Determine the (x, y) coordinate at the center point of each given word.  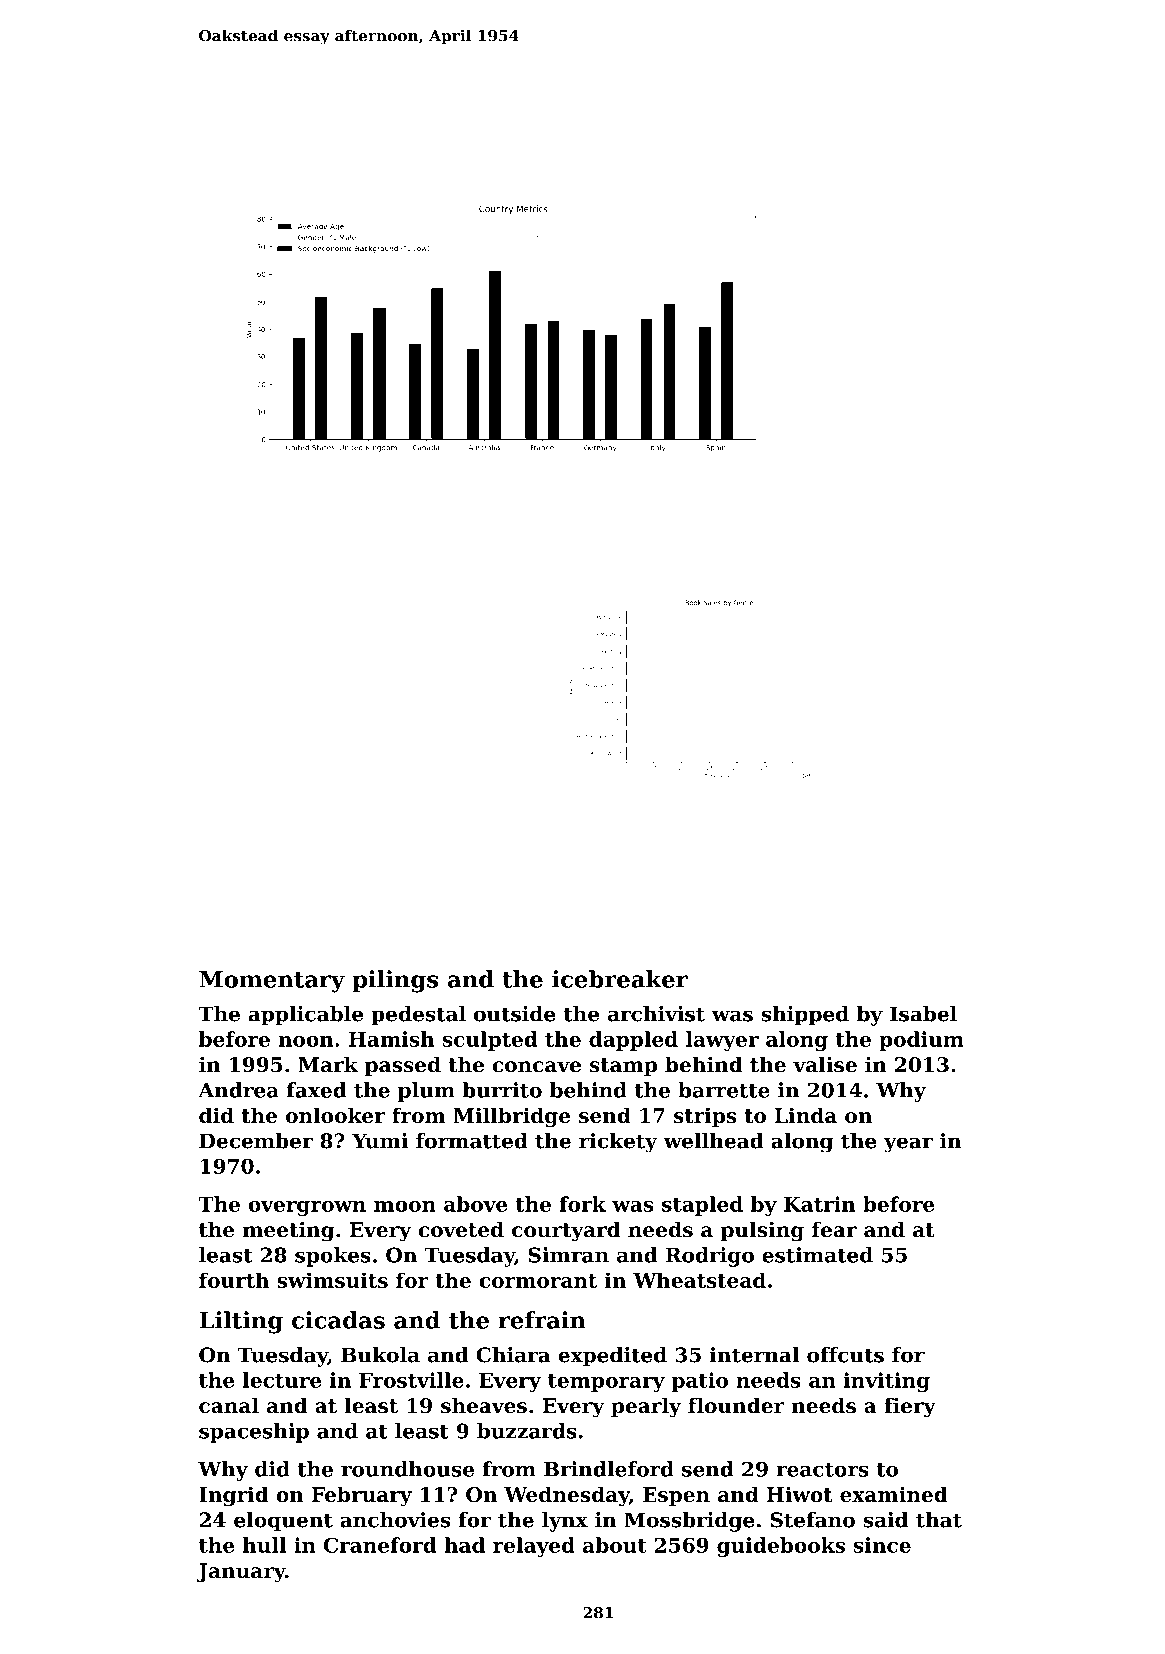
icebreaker (620, 979)
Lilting (241, 1322)
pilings (395, 981)
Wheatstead (699, 1280)
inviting (886, 1382)
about (615, 1545)
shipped (805, 1016)
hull (264, 1545)
